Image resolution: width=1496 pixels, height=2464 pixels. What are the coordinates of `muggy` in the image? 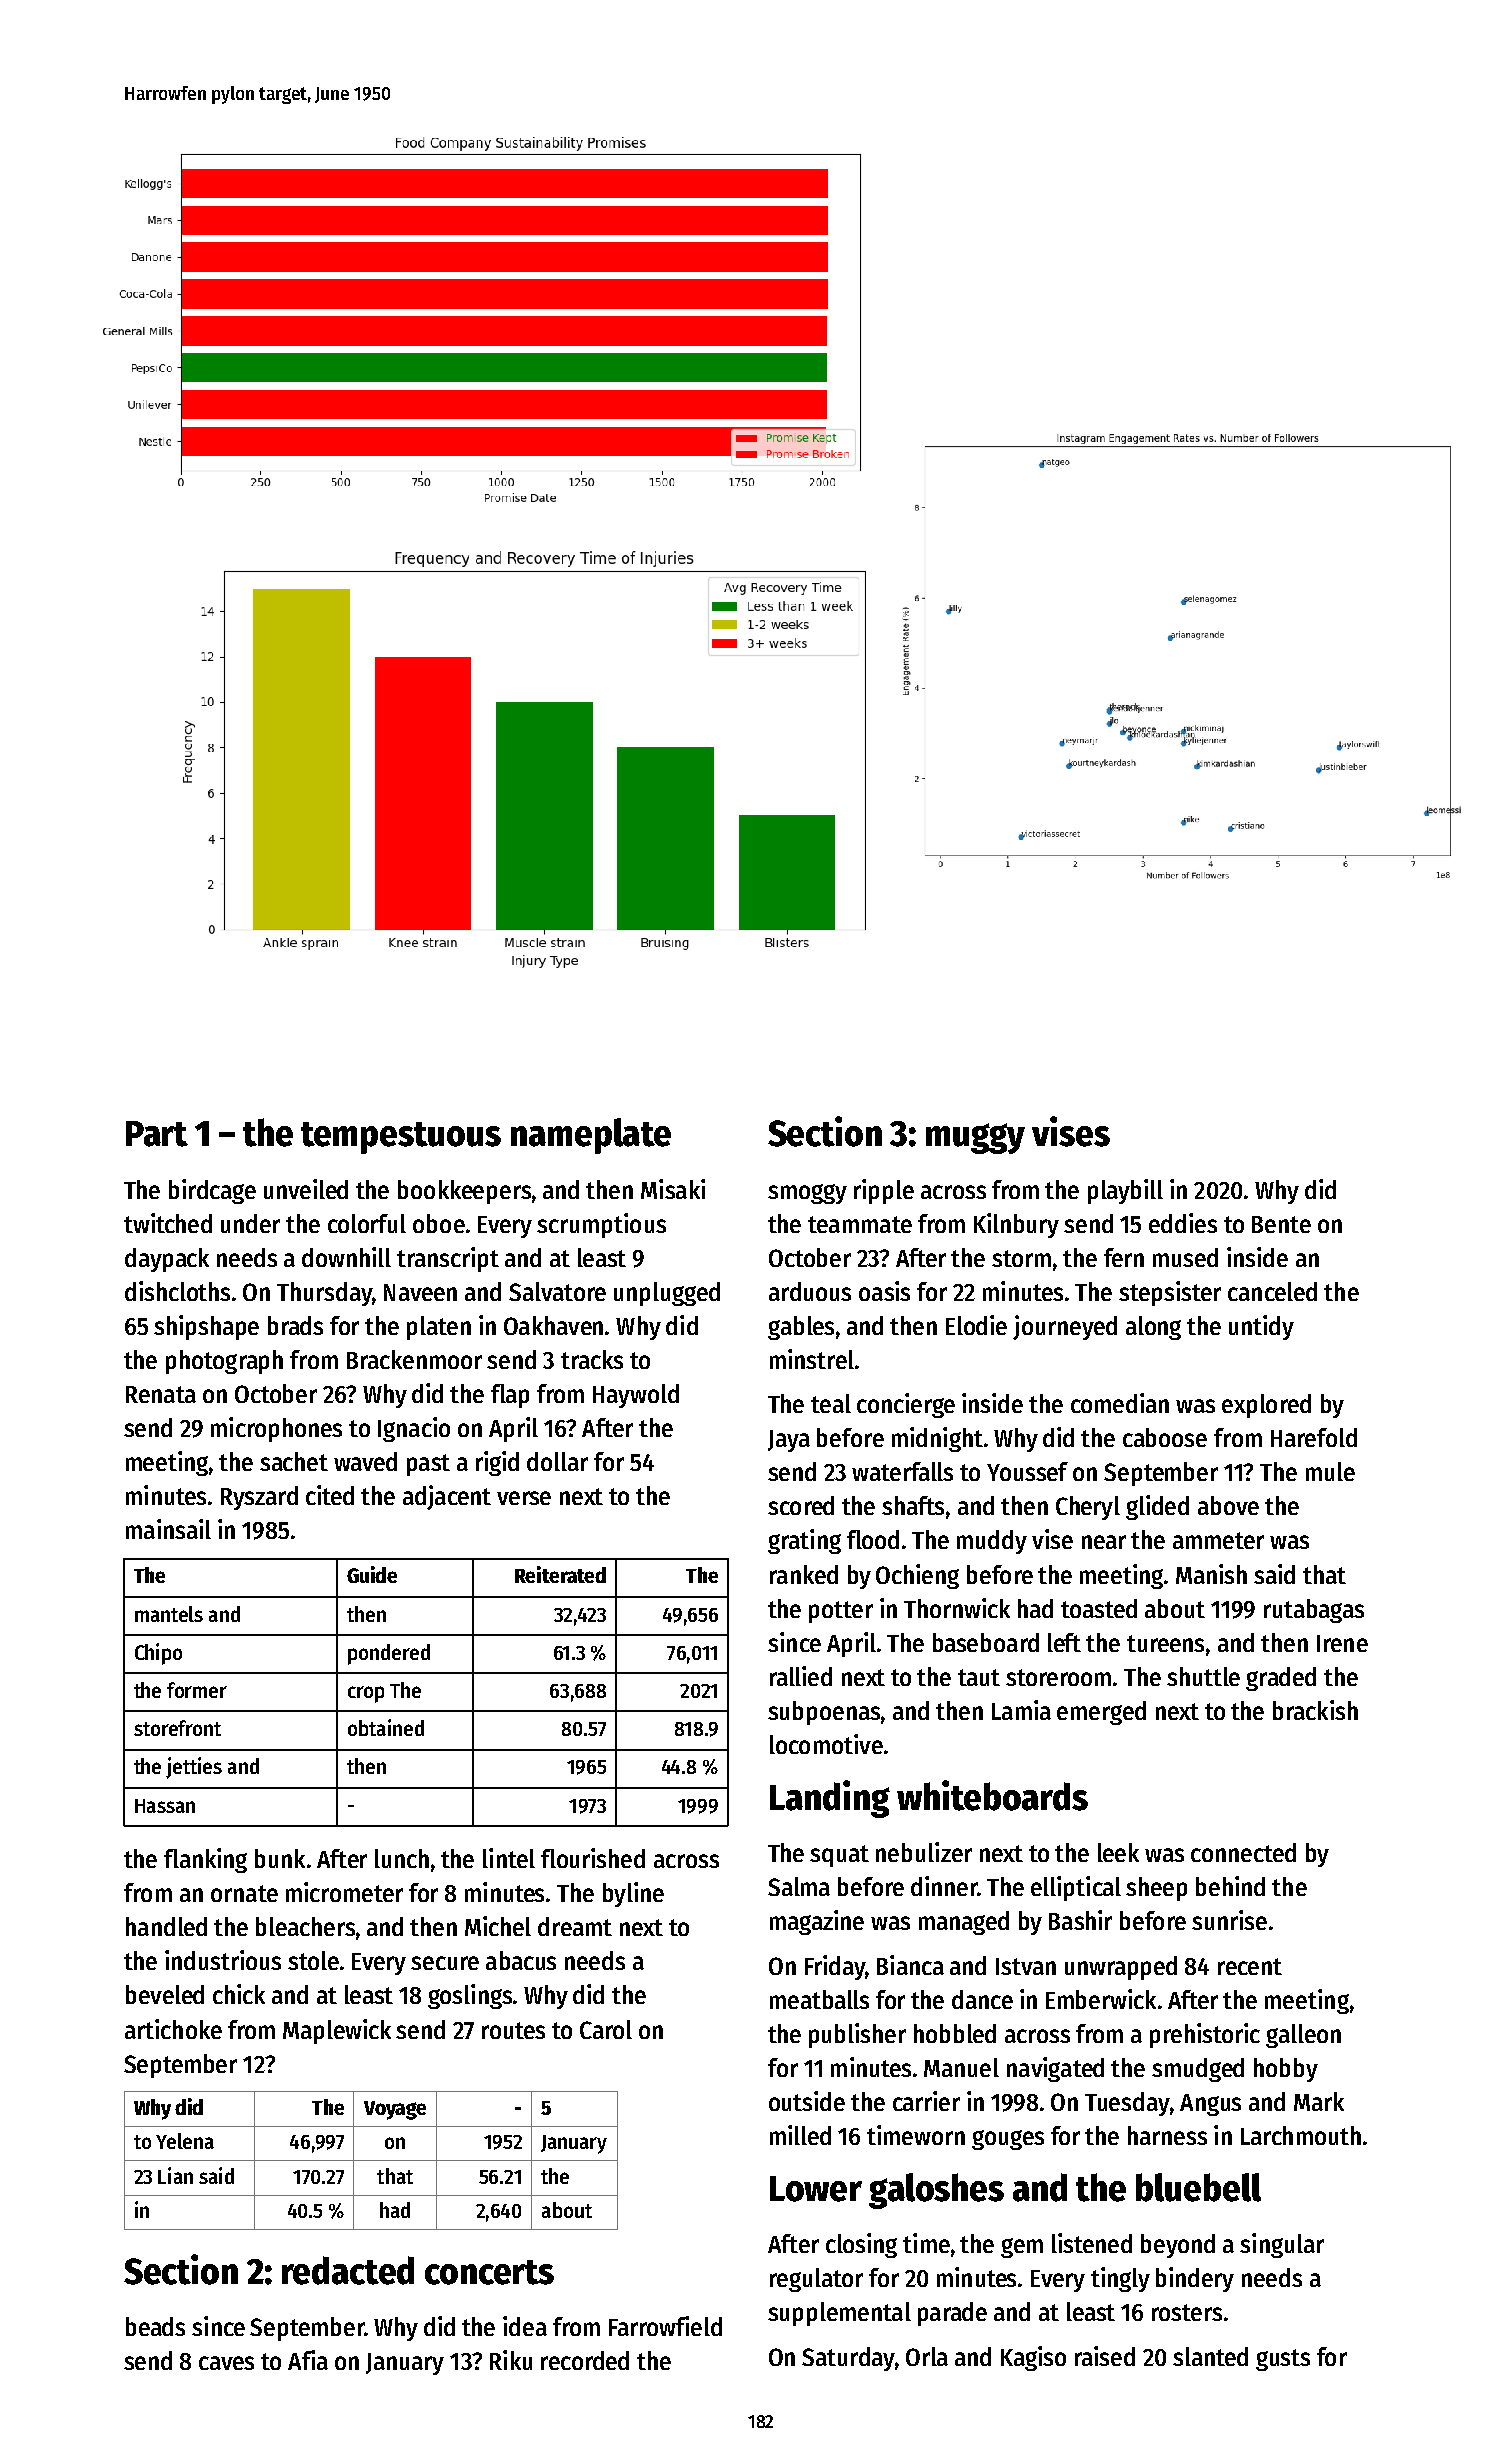 It's located at (975, 1138).
